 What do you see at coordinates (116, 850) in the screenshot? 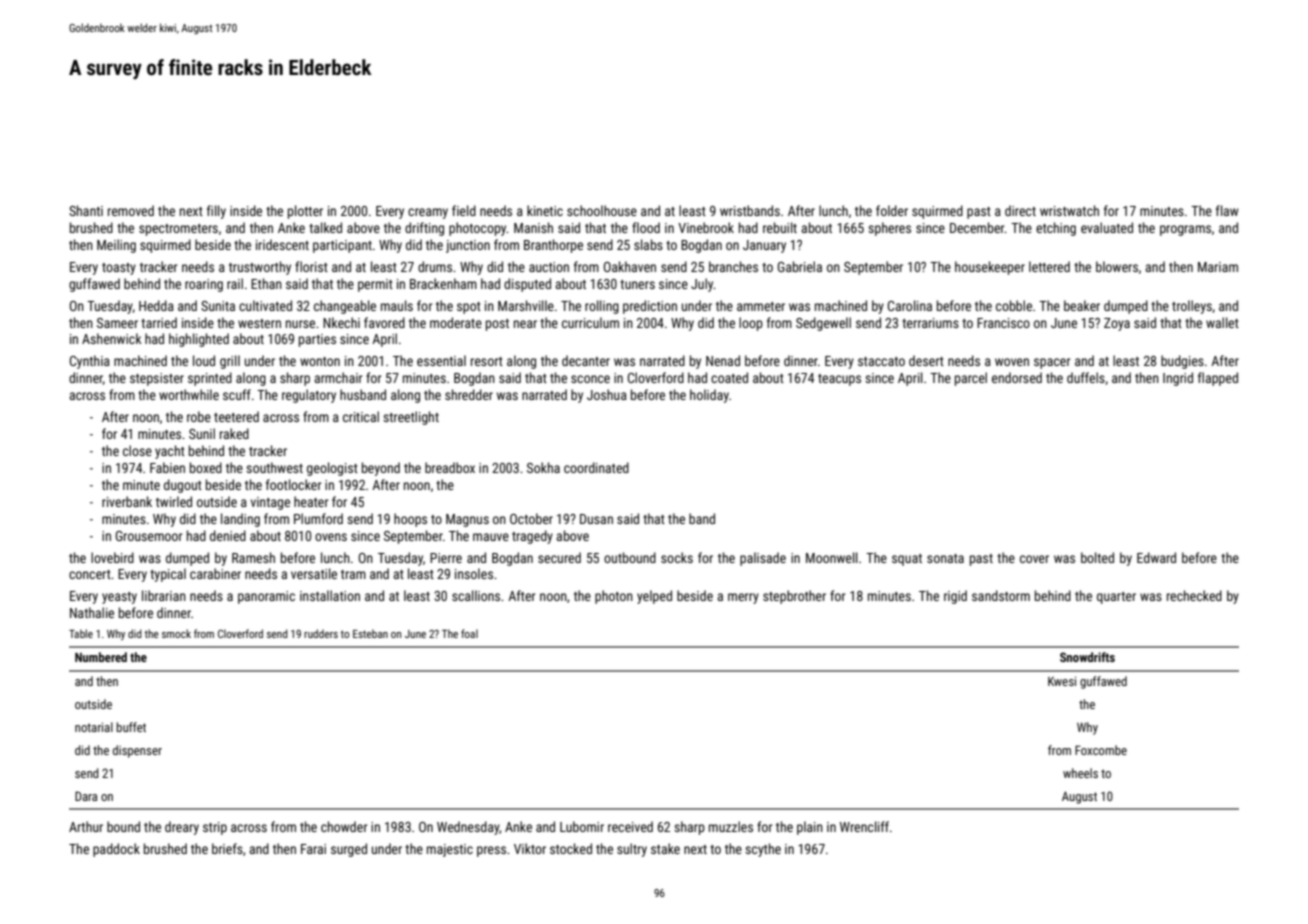
I see `paddock` at bounding box center [116, 850].
